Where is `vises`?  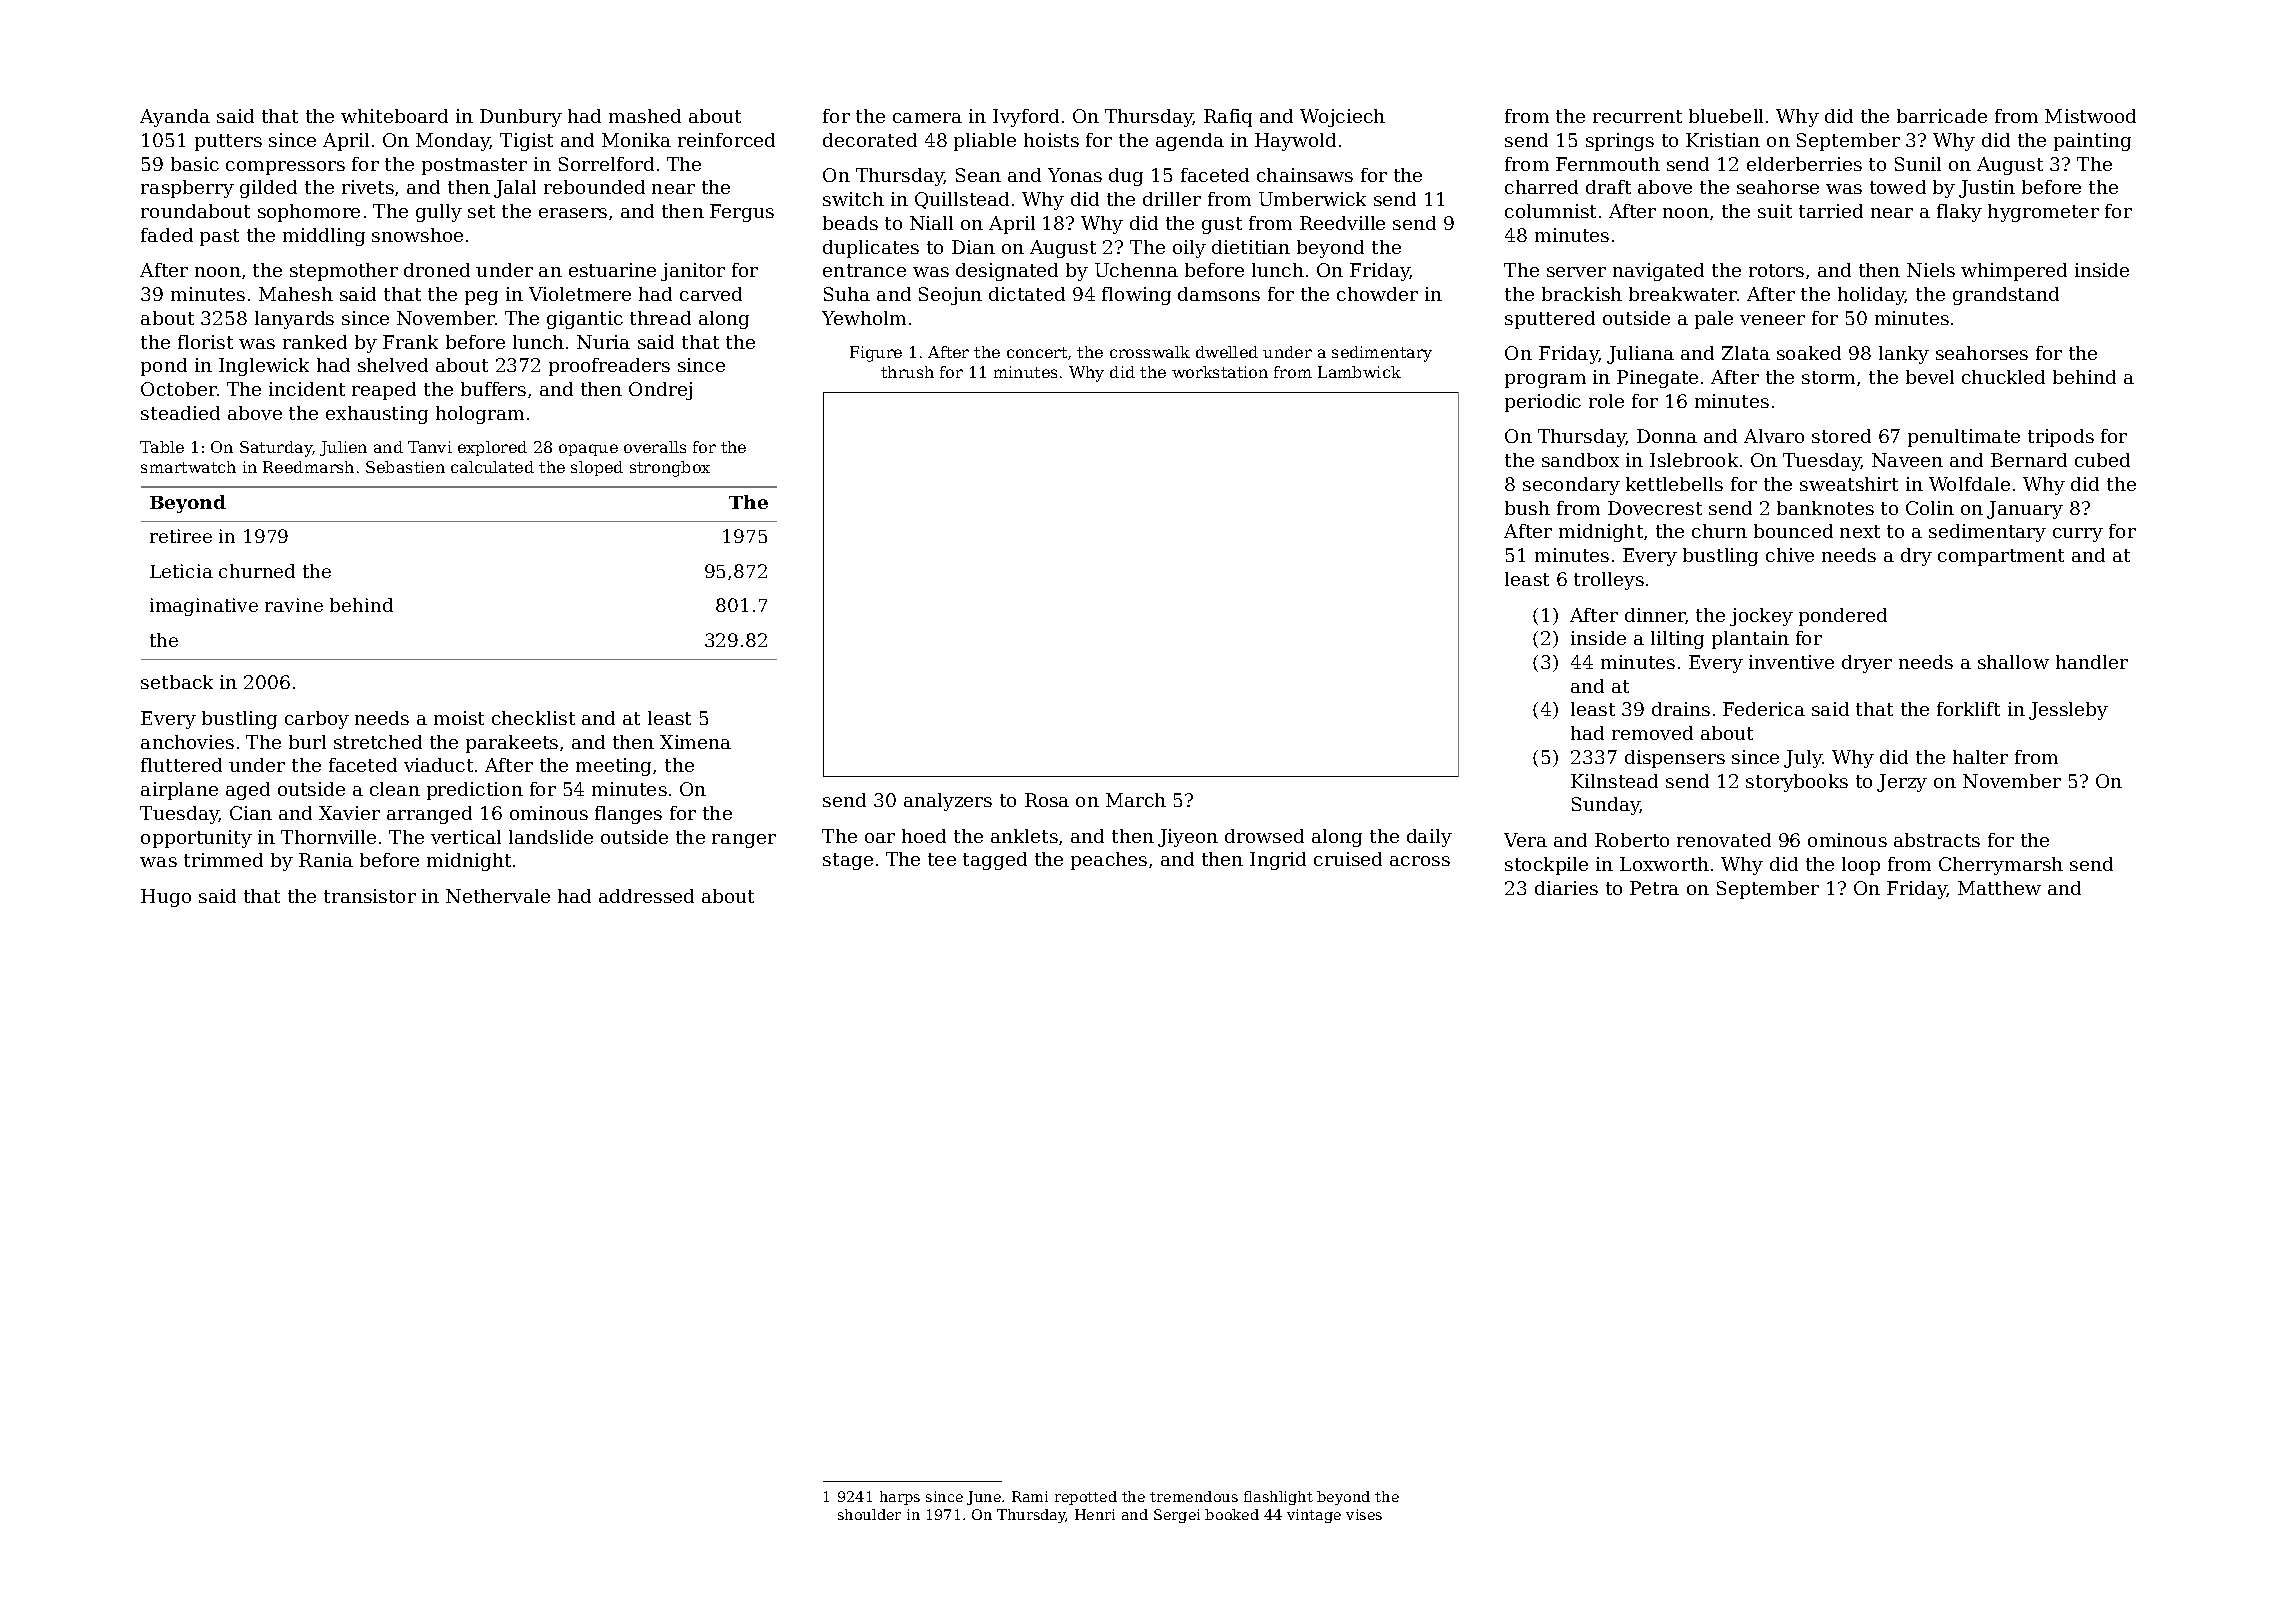 vises is located at coordinates (1364, 1514).
